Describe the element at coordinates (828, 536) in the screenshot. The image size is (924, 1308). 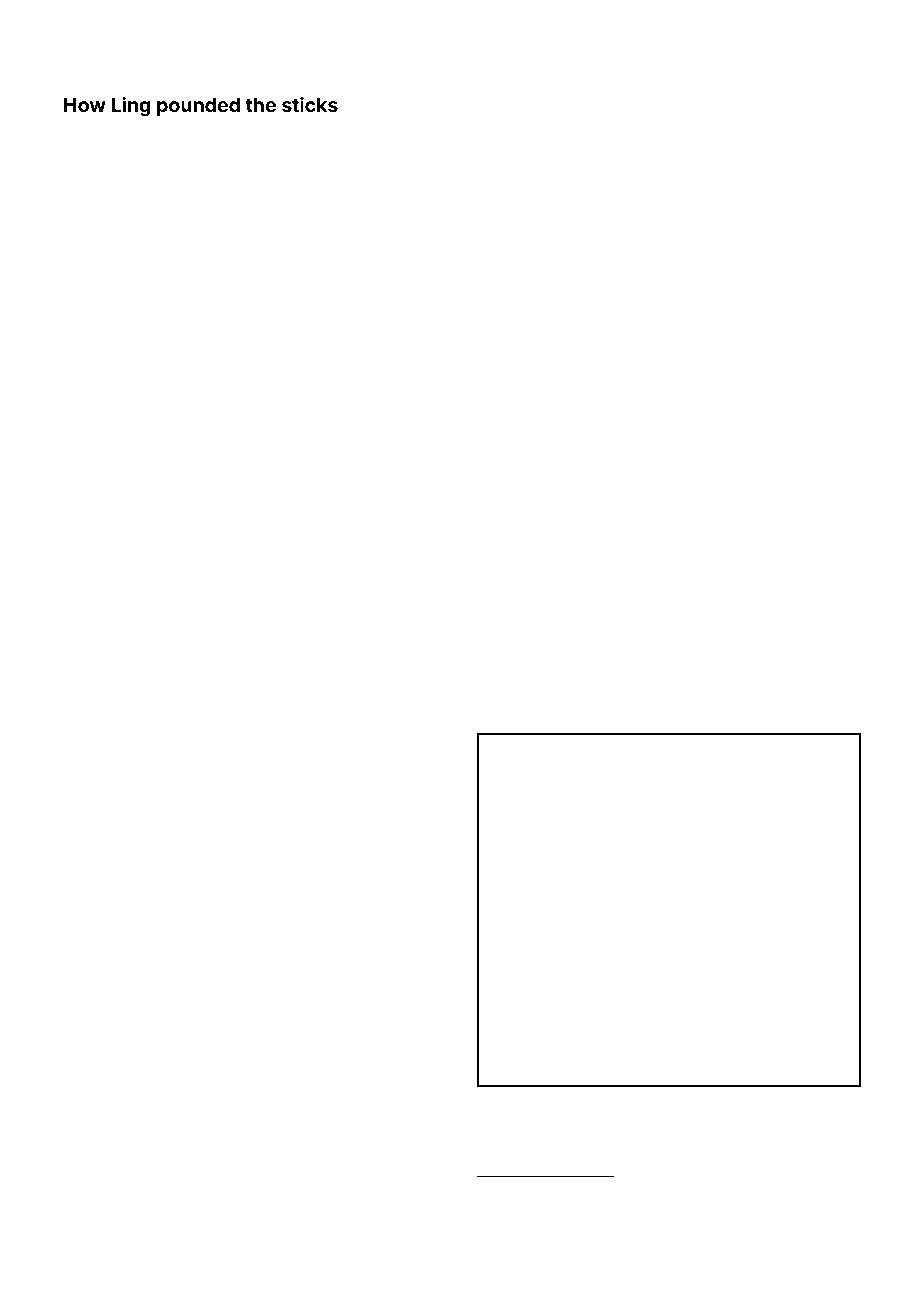
I see `beige` at that location.
